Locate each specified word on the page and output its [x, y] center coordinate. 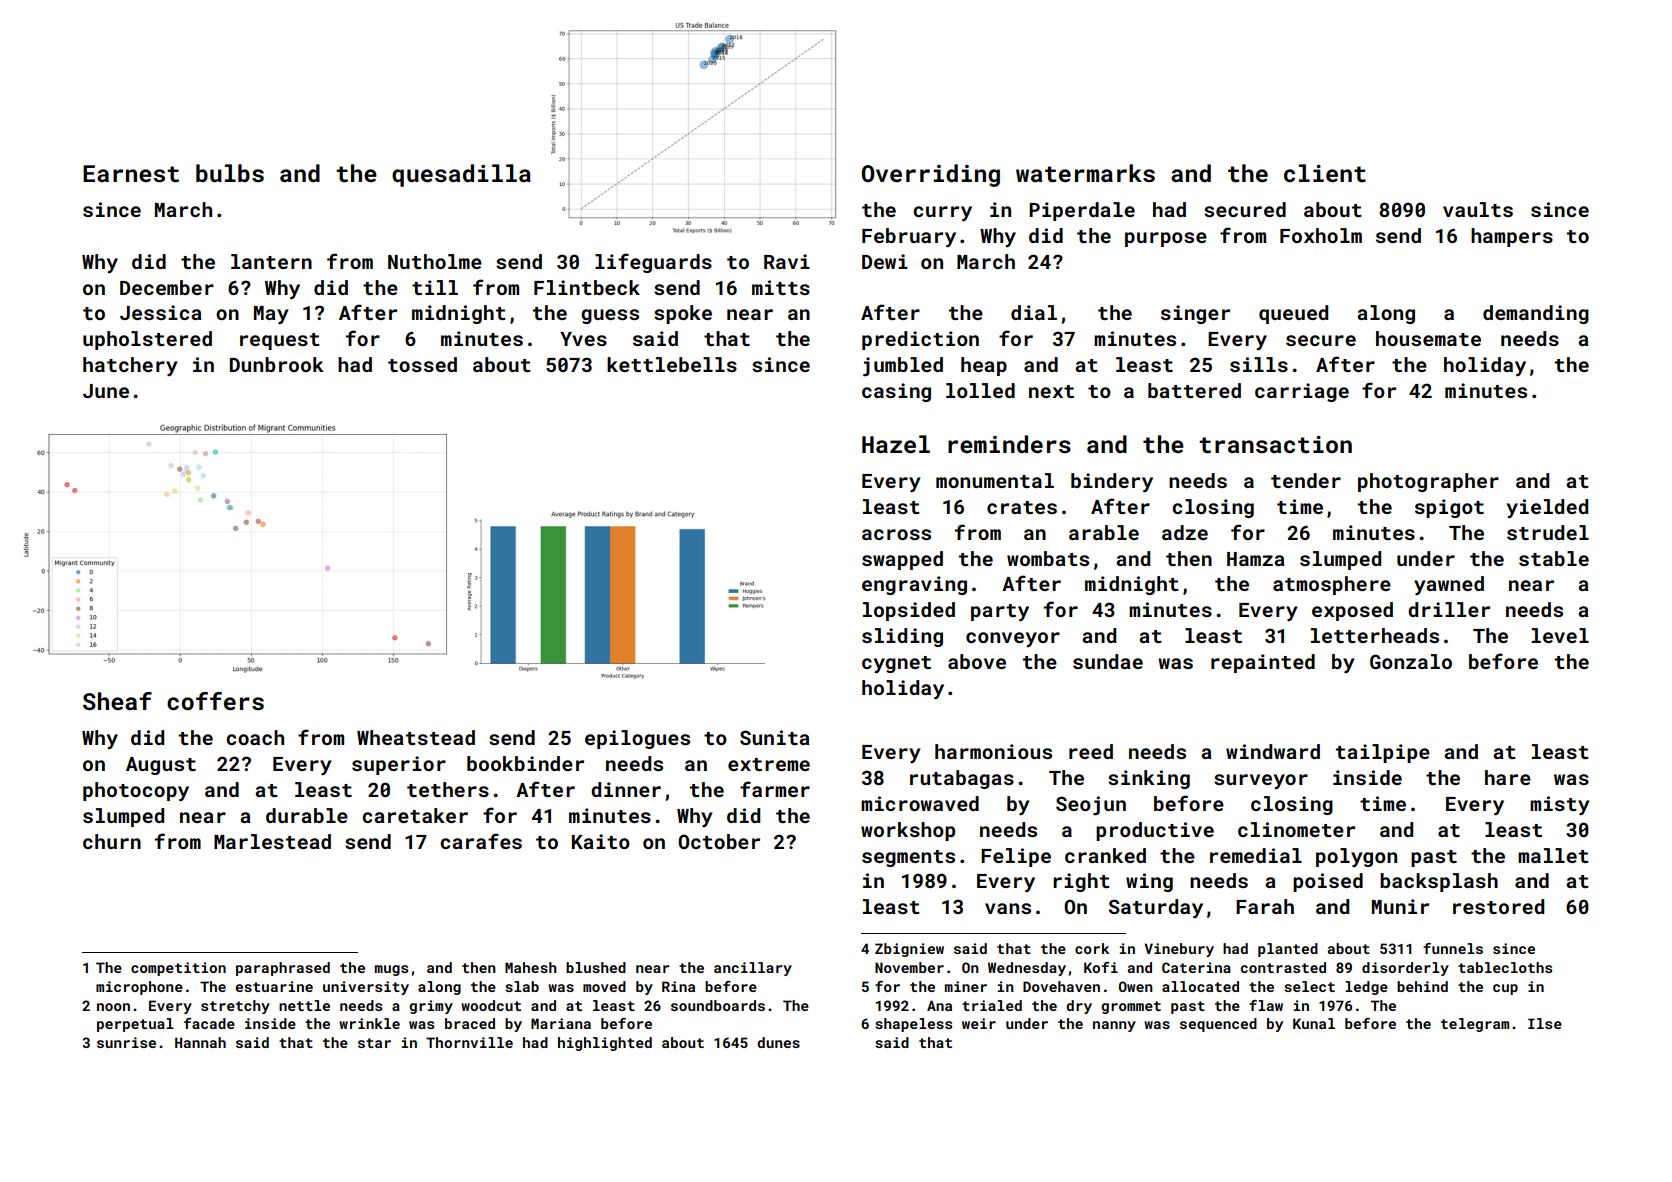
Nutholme [435, 261]
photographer [1428, 482]
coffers [215, 701]
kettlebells [672, 364]
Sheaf [117, 701]
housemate [1428, 338]
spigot [1449, 508]
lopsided [909, 611]
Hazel [896, 444]
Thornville [469, 1042]
